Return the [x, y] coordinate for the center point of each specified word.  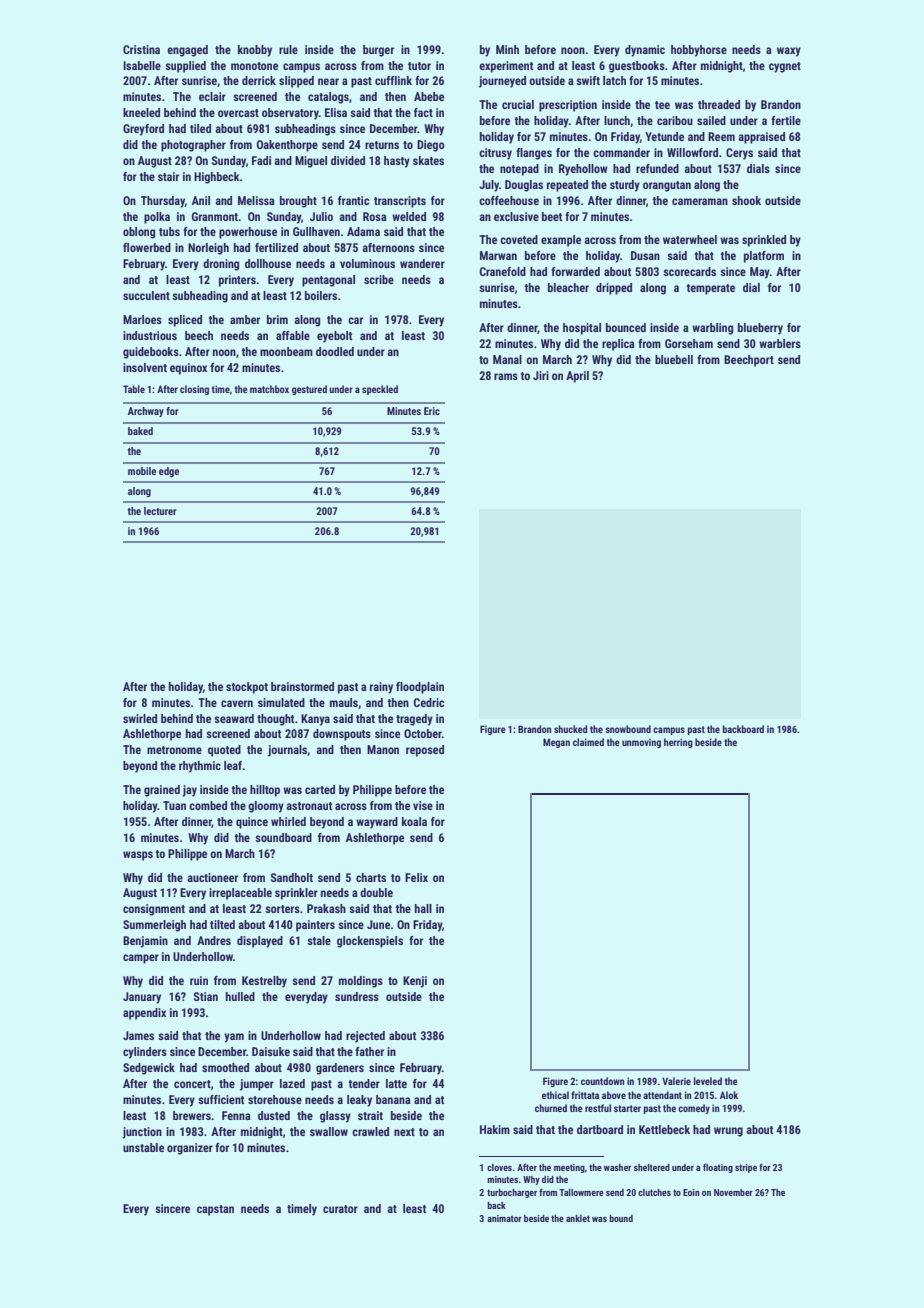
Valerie [676, 1081]
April [577, 377]
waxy [789, 52]
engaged [187, 51]
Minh [507, 49]
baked [140, 431]
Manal [507, 359]
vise [423, 805]
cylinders [145, 1053]
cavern [237, 703]
